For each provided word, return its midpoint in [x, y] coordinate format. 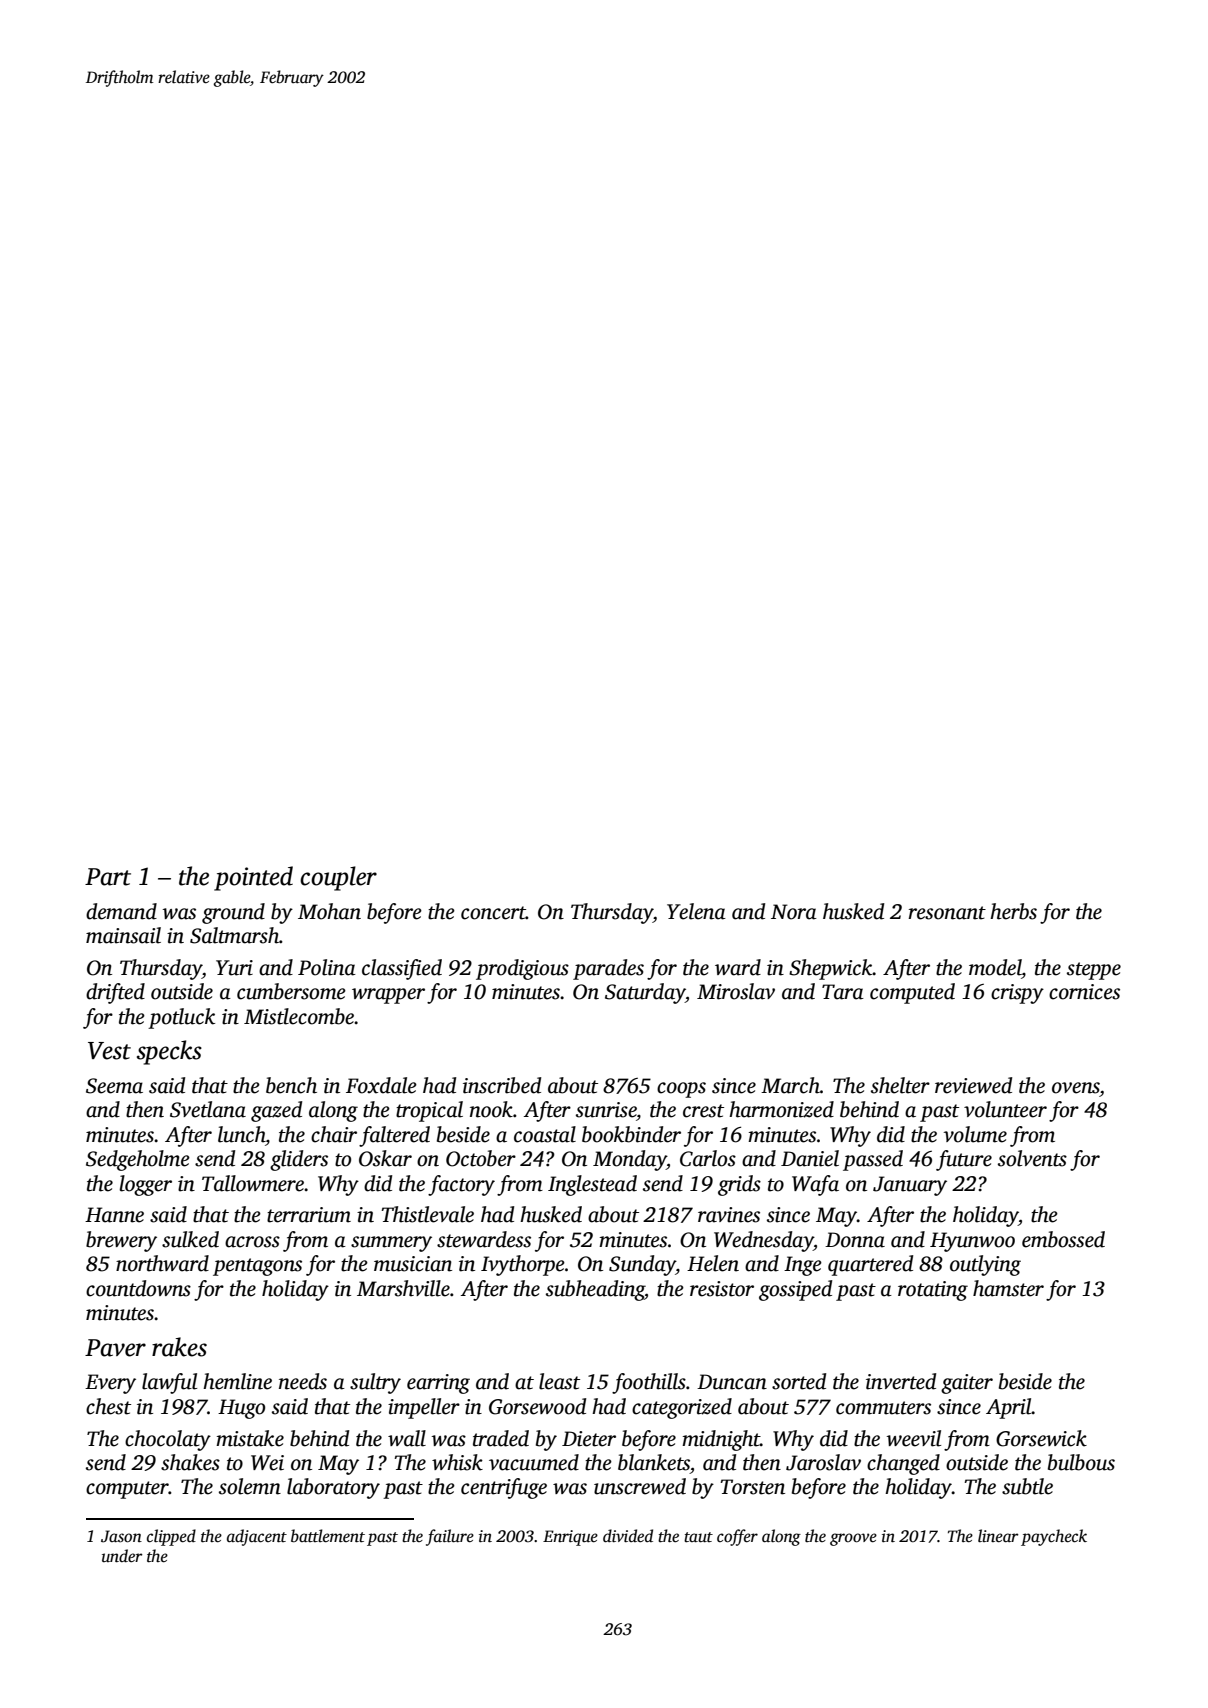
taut [698, 1537]
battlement [328, 1536]
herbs [1013, 911]
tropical [429, 1111]
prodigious [522, 969]
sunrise [606, 1110]
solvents [1032, 1158]
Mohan [329, 911]
